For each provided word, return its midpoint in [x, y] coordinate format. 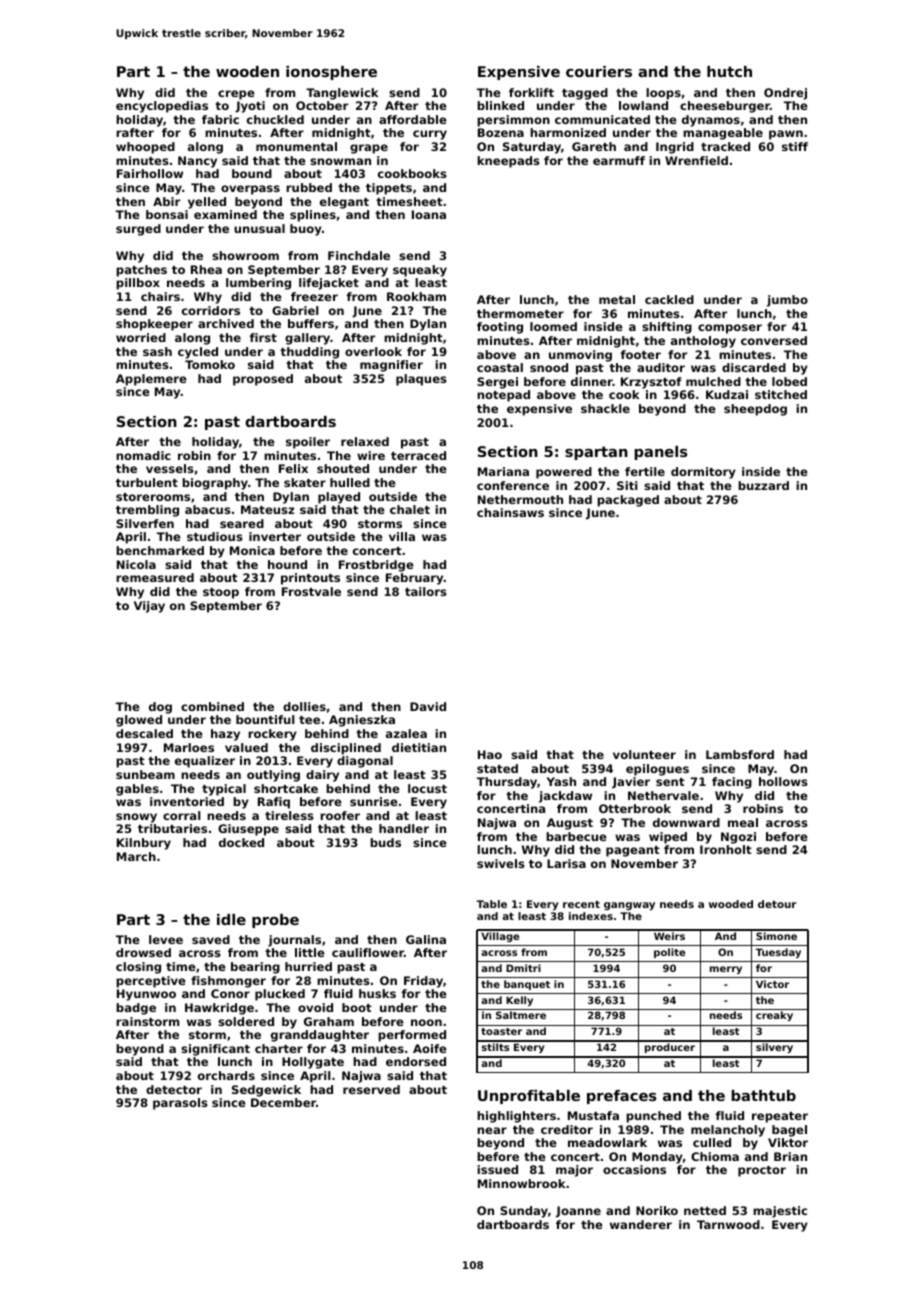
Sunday [524, 1212]
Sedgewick [266, 1091]
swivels [501, 863]
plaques [421, 380]
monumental [296, 146]
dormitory [703, 473]
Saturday [532, 148]
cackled [669, 299]
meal [743, 822]
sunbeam [145, 774]
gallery [307, 339]
